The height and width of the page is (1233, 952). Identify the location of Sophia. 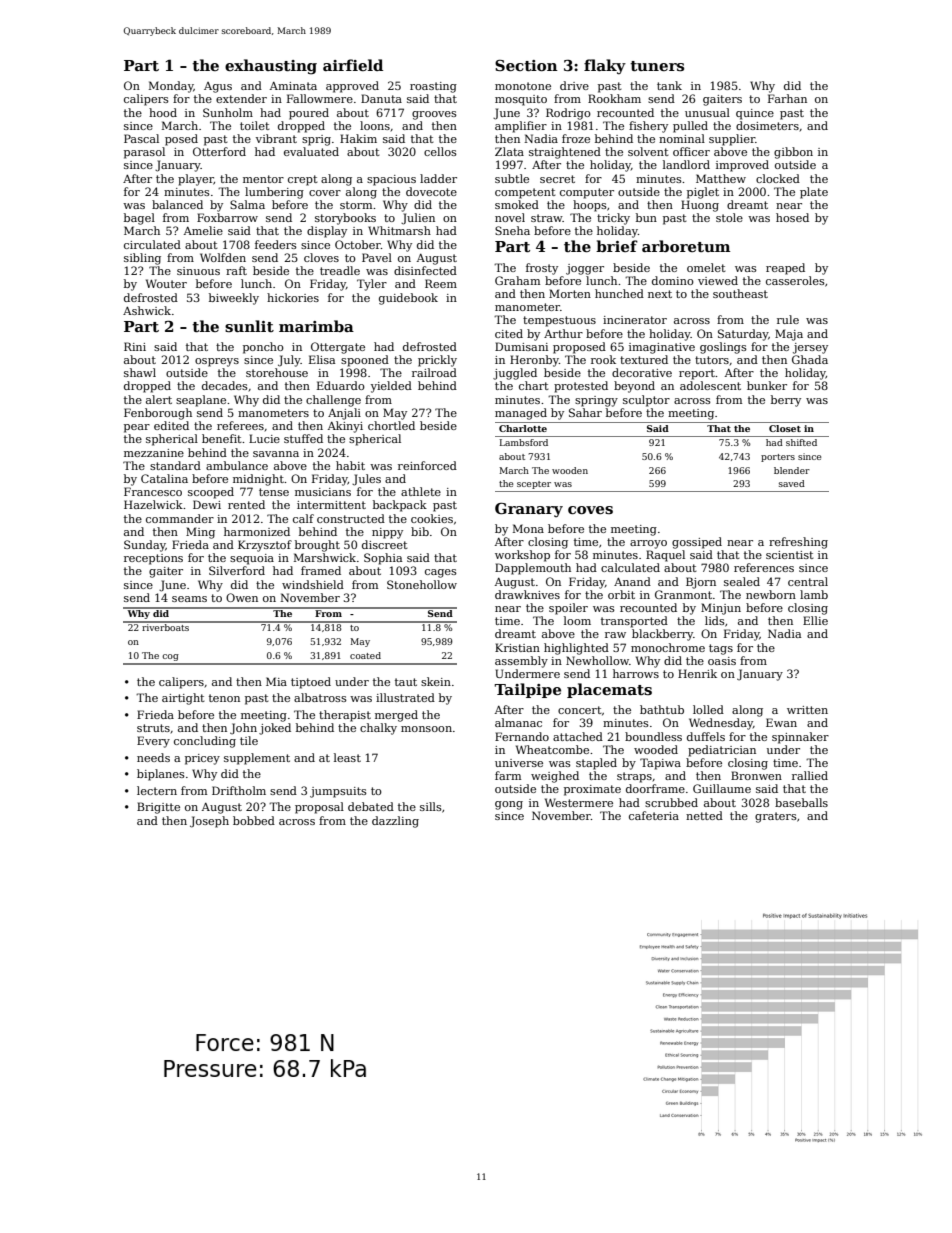
(383, 559).
